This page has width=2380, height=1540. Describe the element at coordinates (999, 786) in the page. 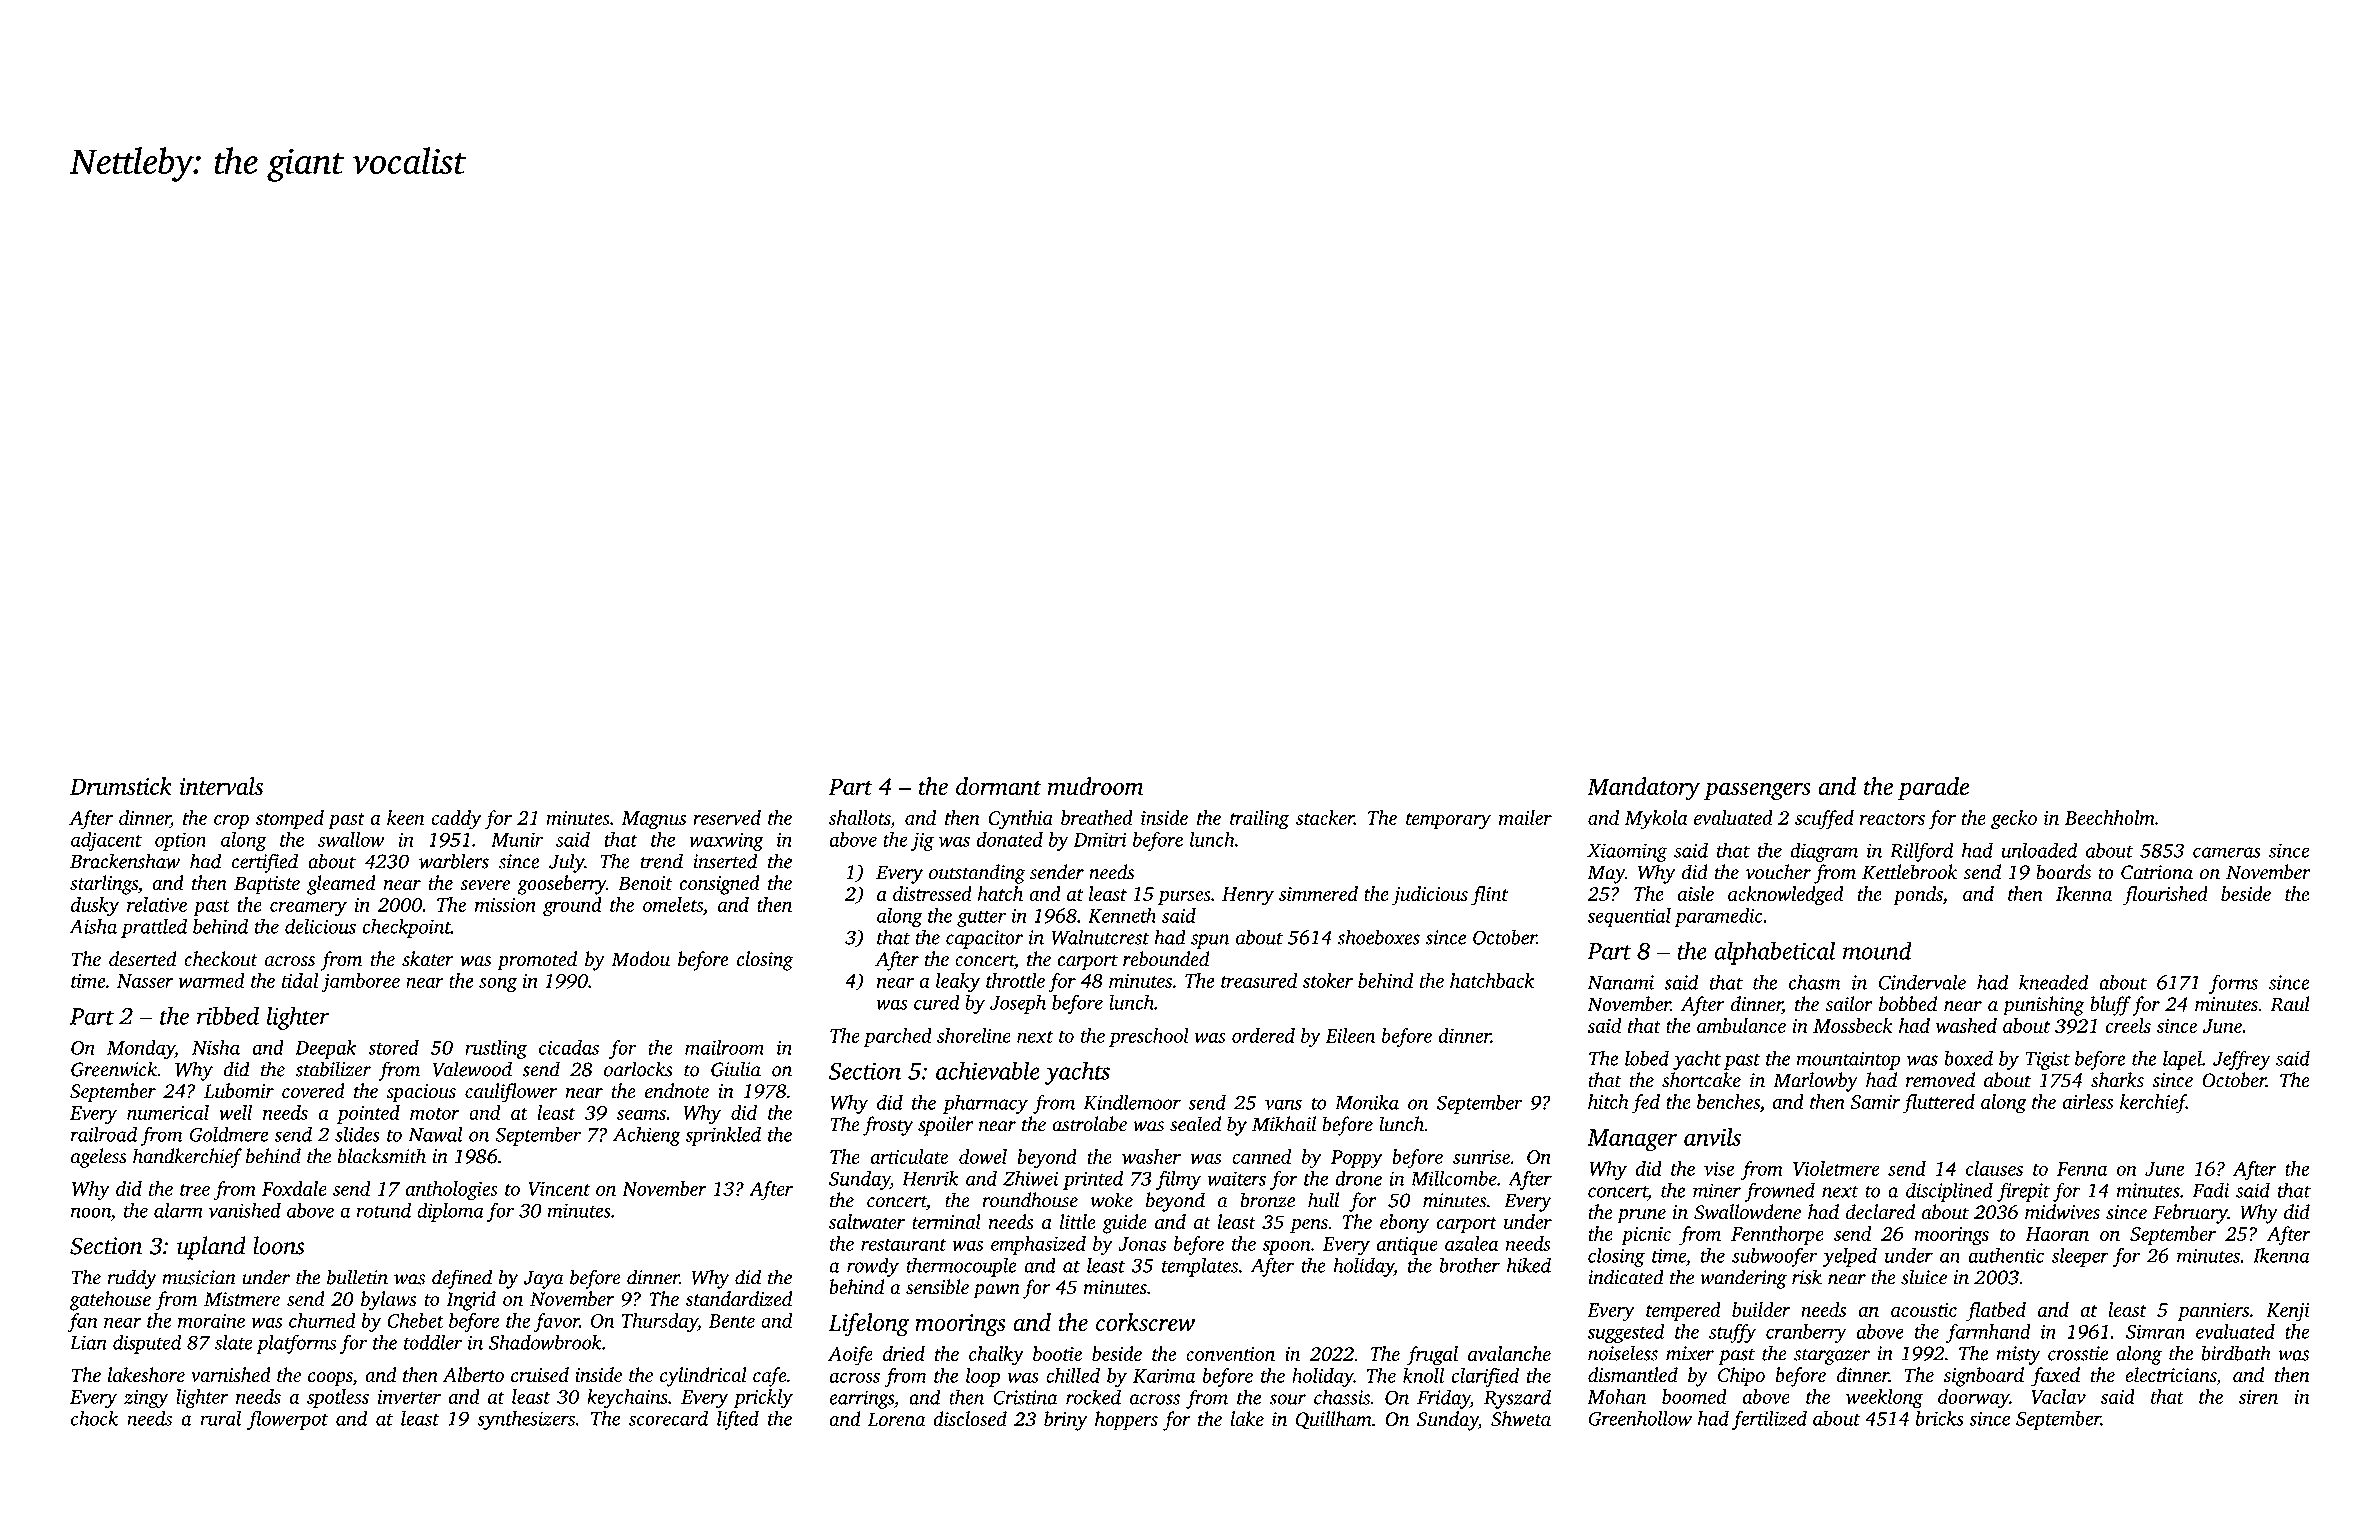

I see `dormant` at that location.
